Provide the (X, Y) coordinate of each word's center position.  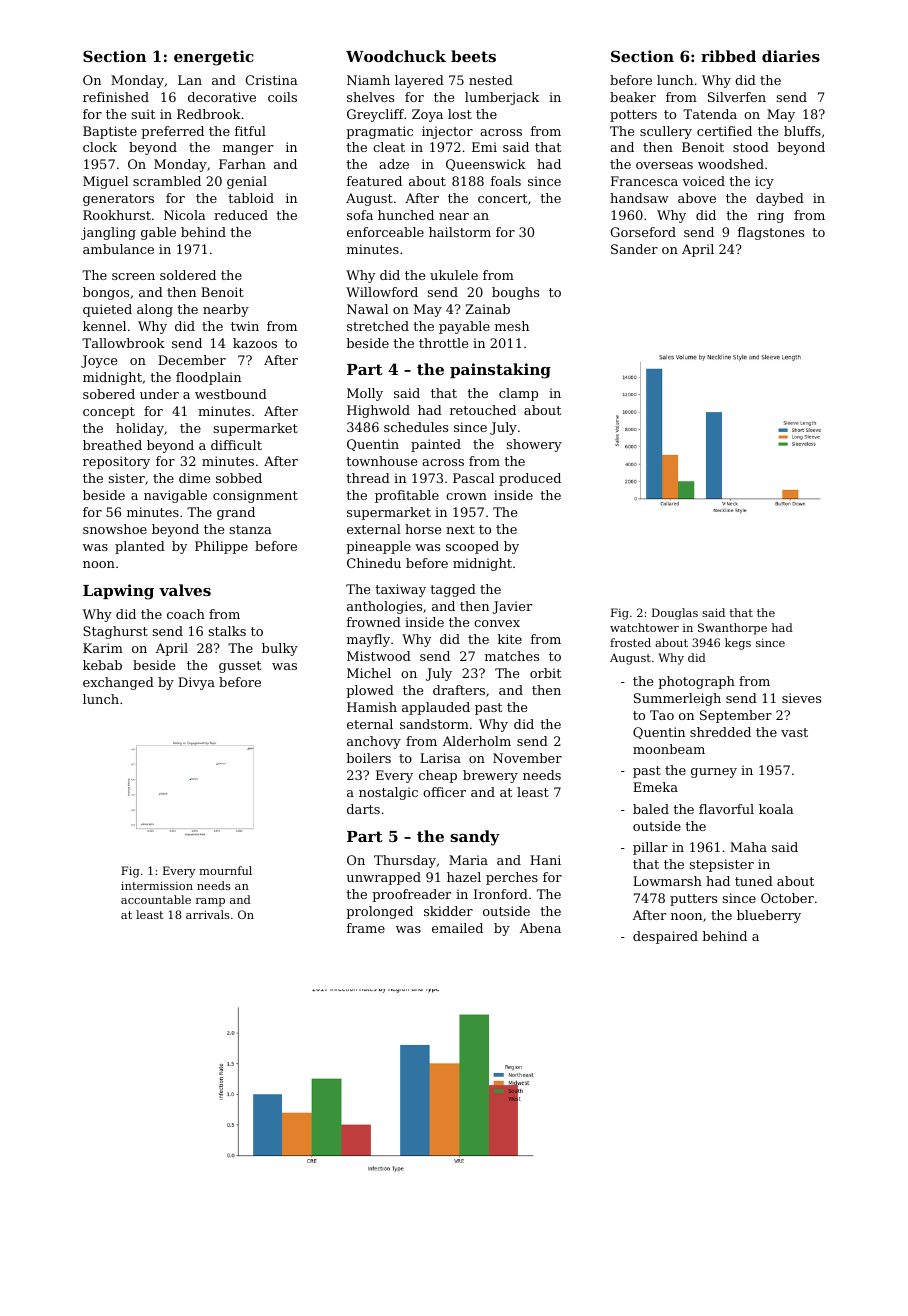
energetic (214, 58)
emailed (457, 928)
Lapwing (118, 592)
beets (473, 56)
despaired (665, 937)
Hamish (372, 707)
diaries (791, 56)
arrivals (207, 914)
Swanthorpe (732, 629)
